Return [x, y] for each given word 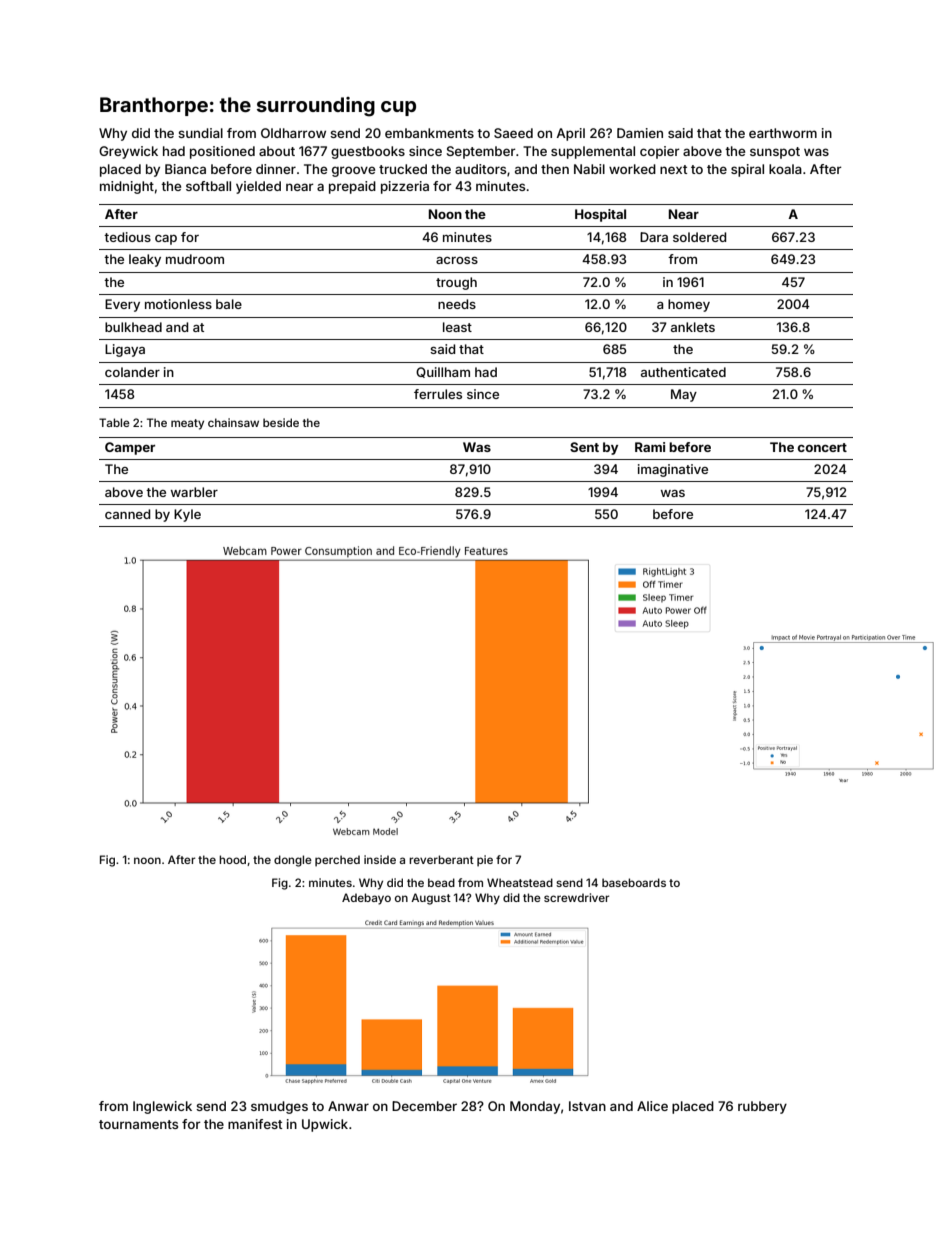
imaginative [673, 470]
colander [132, 372]
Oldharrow [293, 133]
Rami [650, 447]
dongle [293, 861]
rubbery [762, 1107]
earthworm [783, 133]
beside [281, 422]
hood [232, 859]
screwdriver [576, 897]
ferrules [438, 394]
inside [380, 859]
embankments [429, 133]
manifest [255, 1124]
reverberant [441, 859]
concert [822, 447]
